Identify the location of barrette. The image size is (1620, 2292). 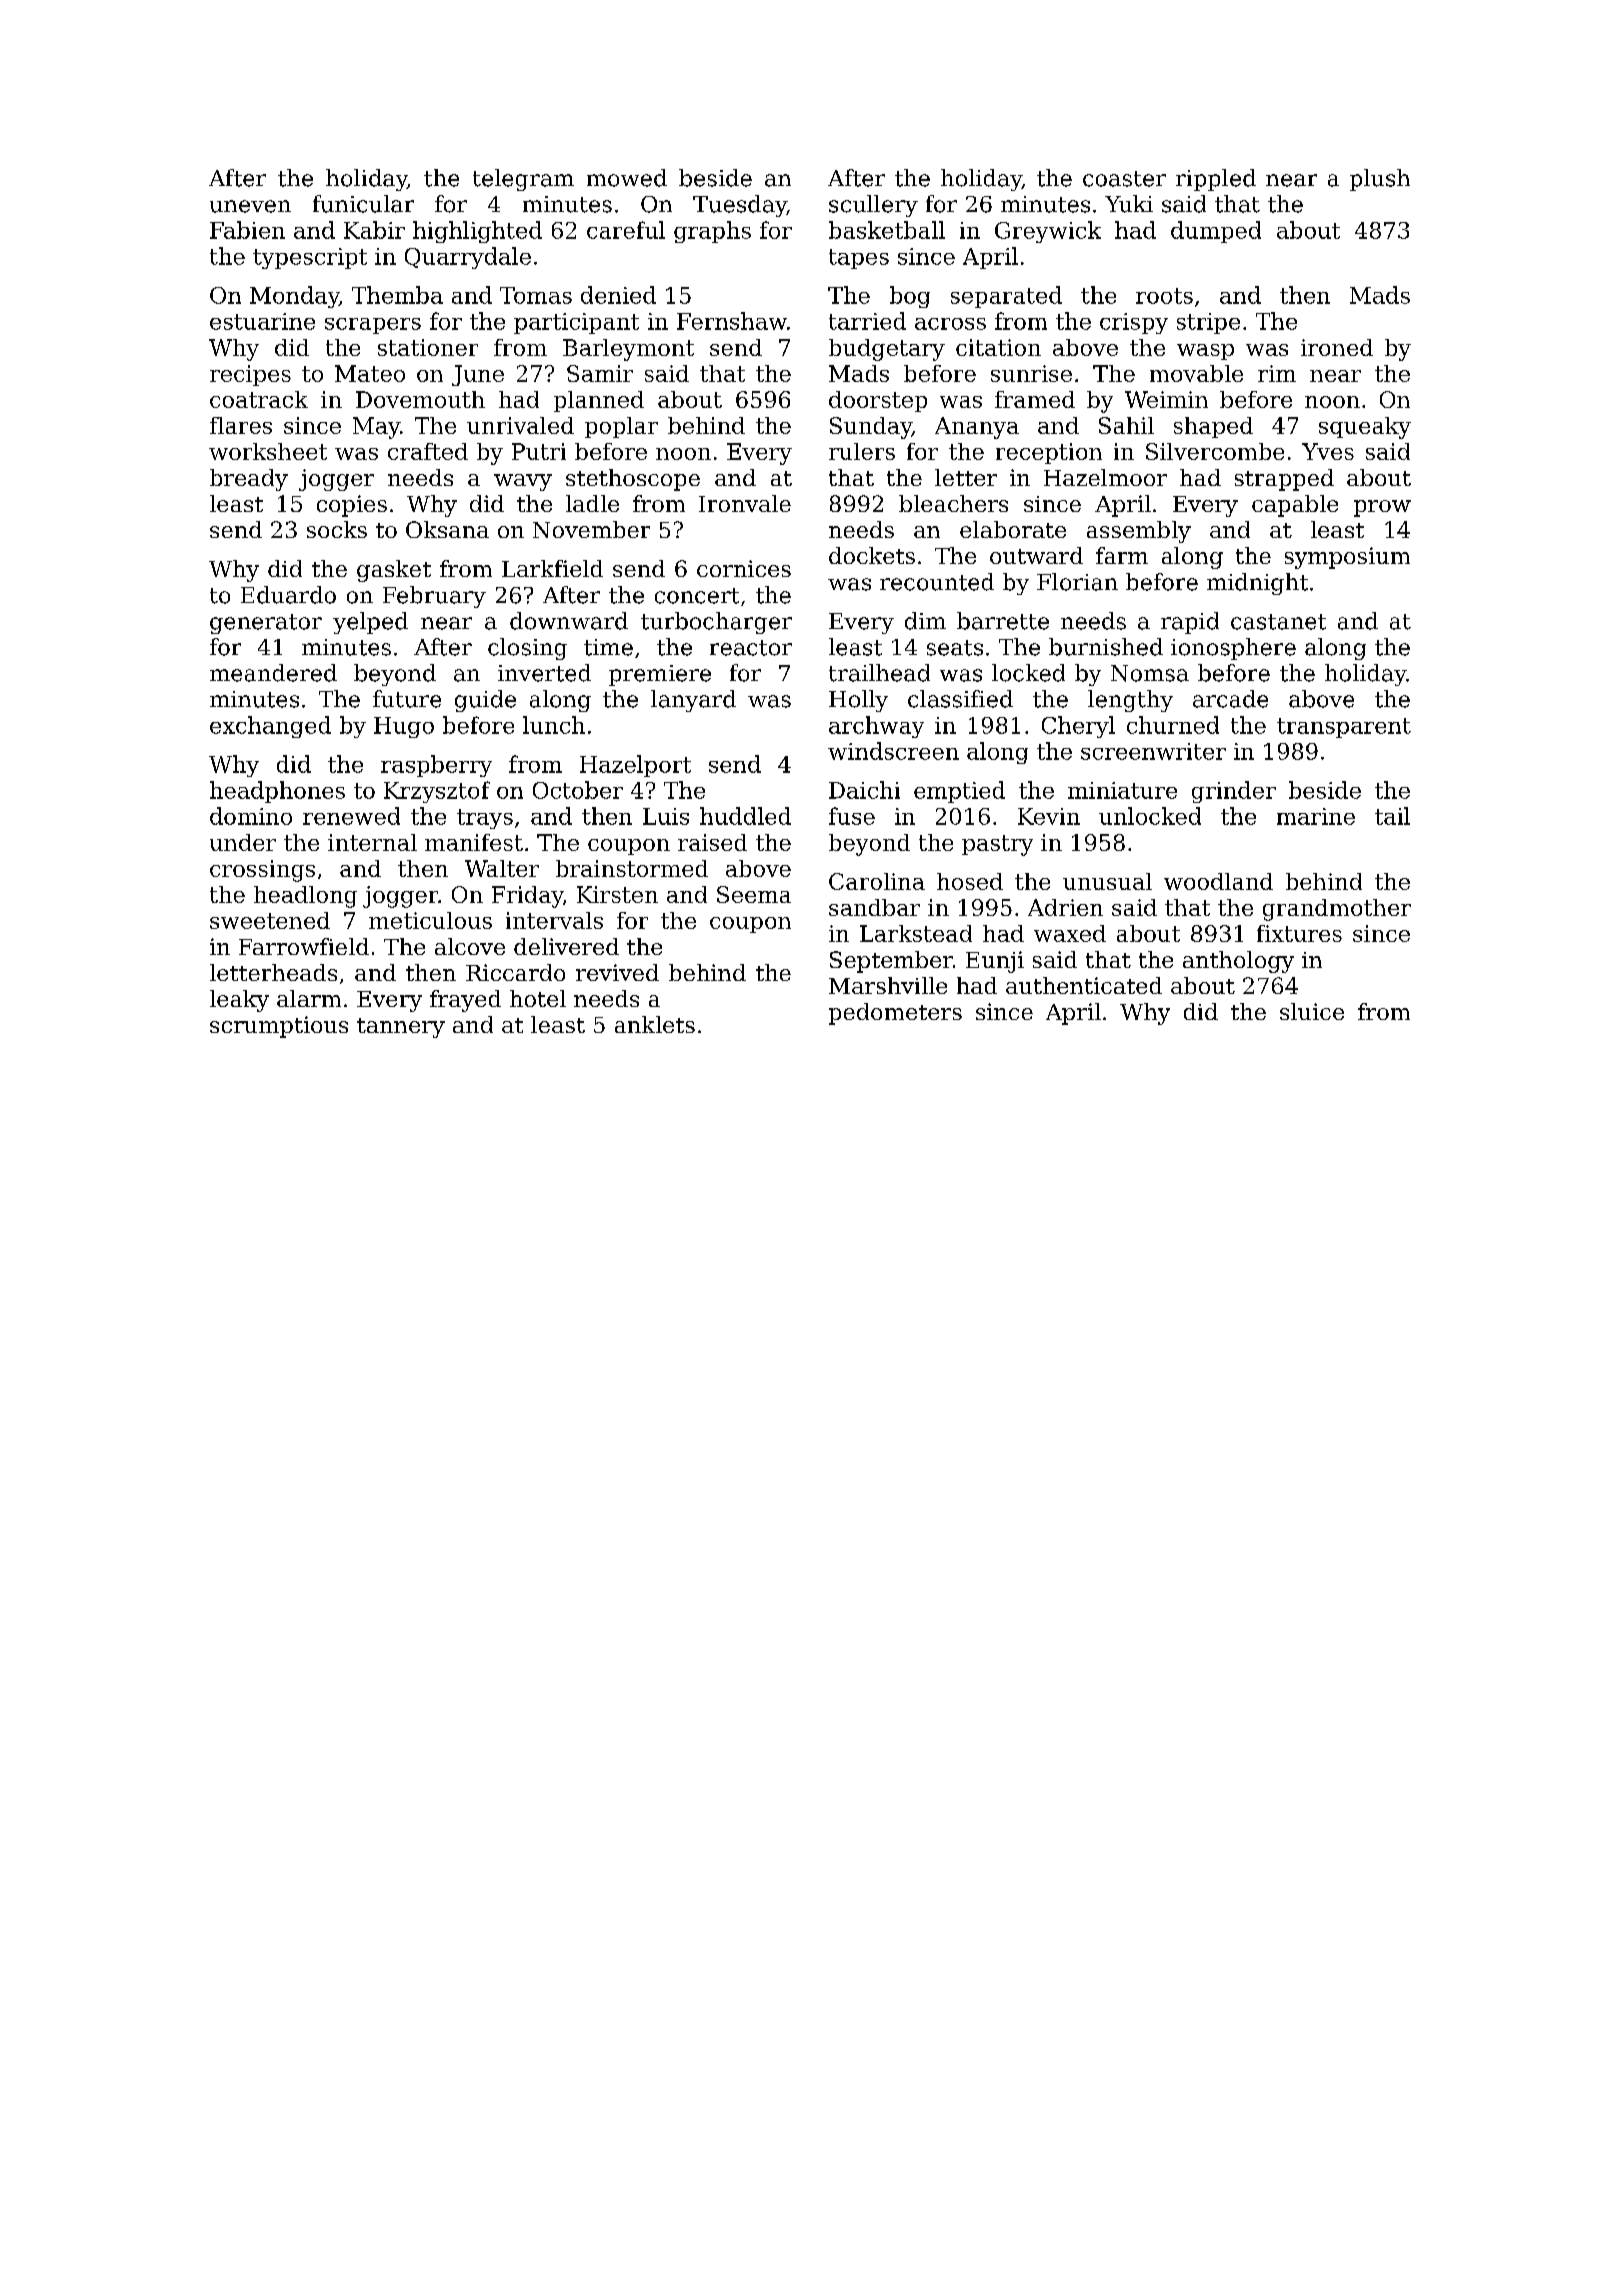
(1003, 621).
